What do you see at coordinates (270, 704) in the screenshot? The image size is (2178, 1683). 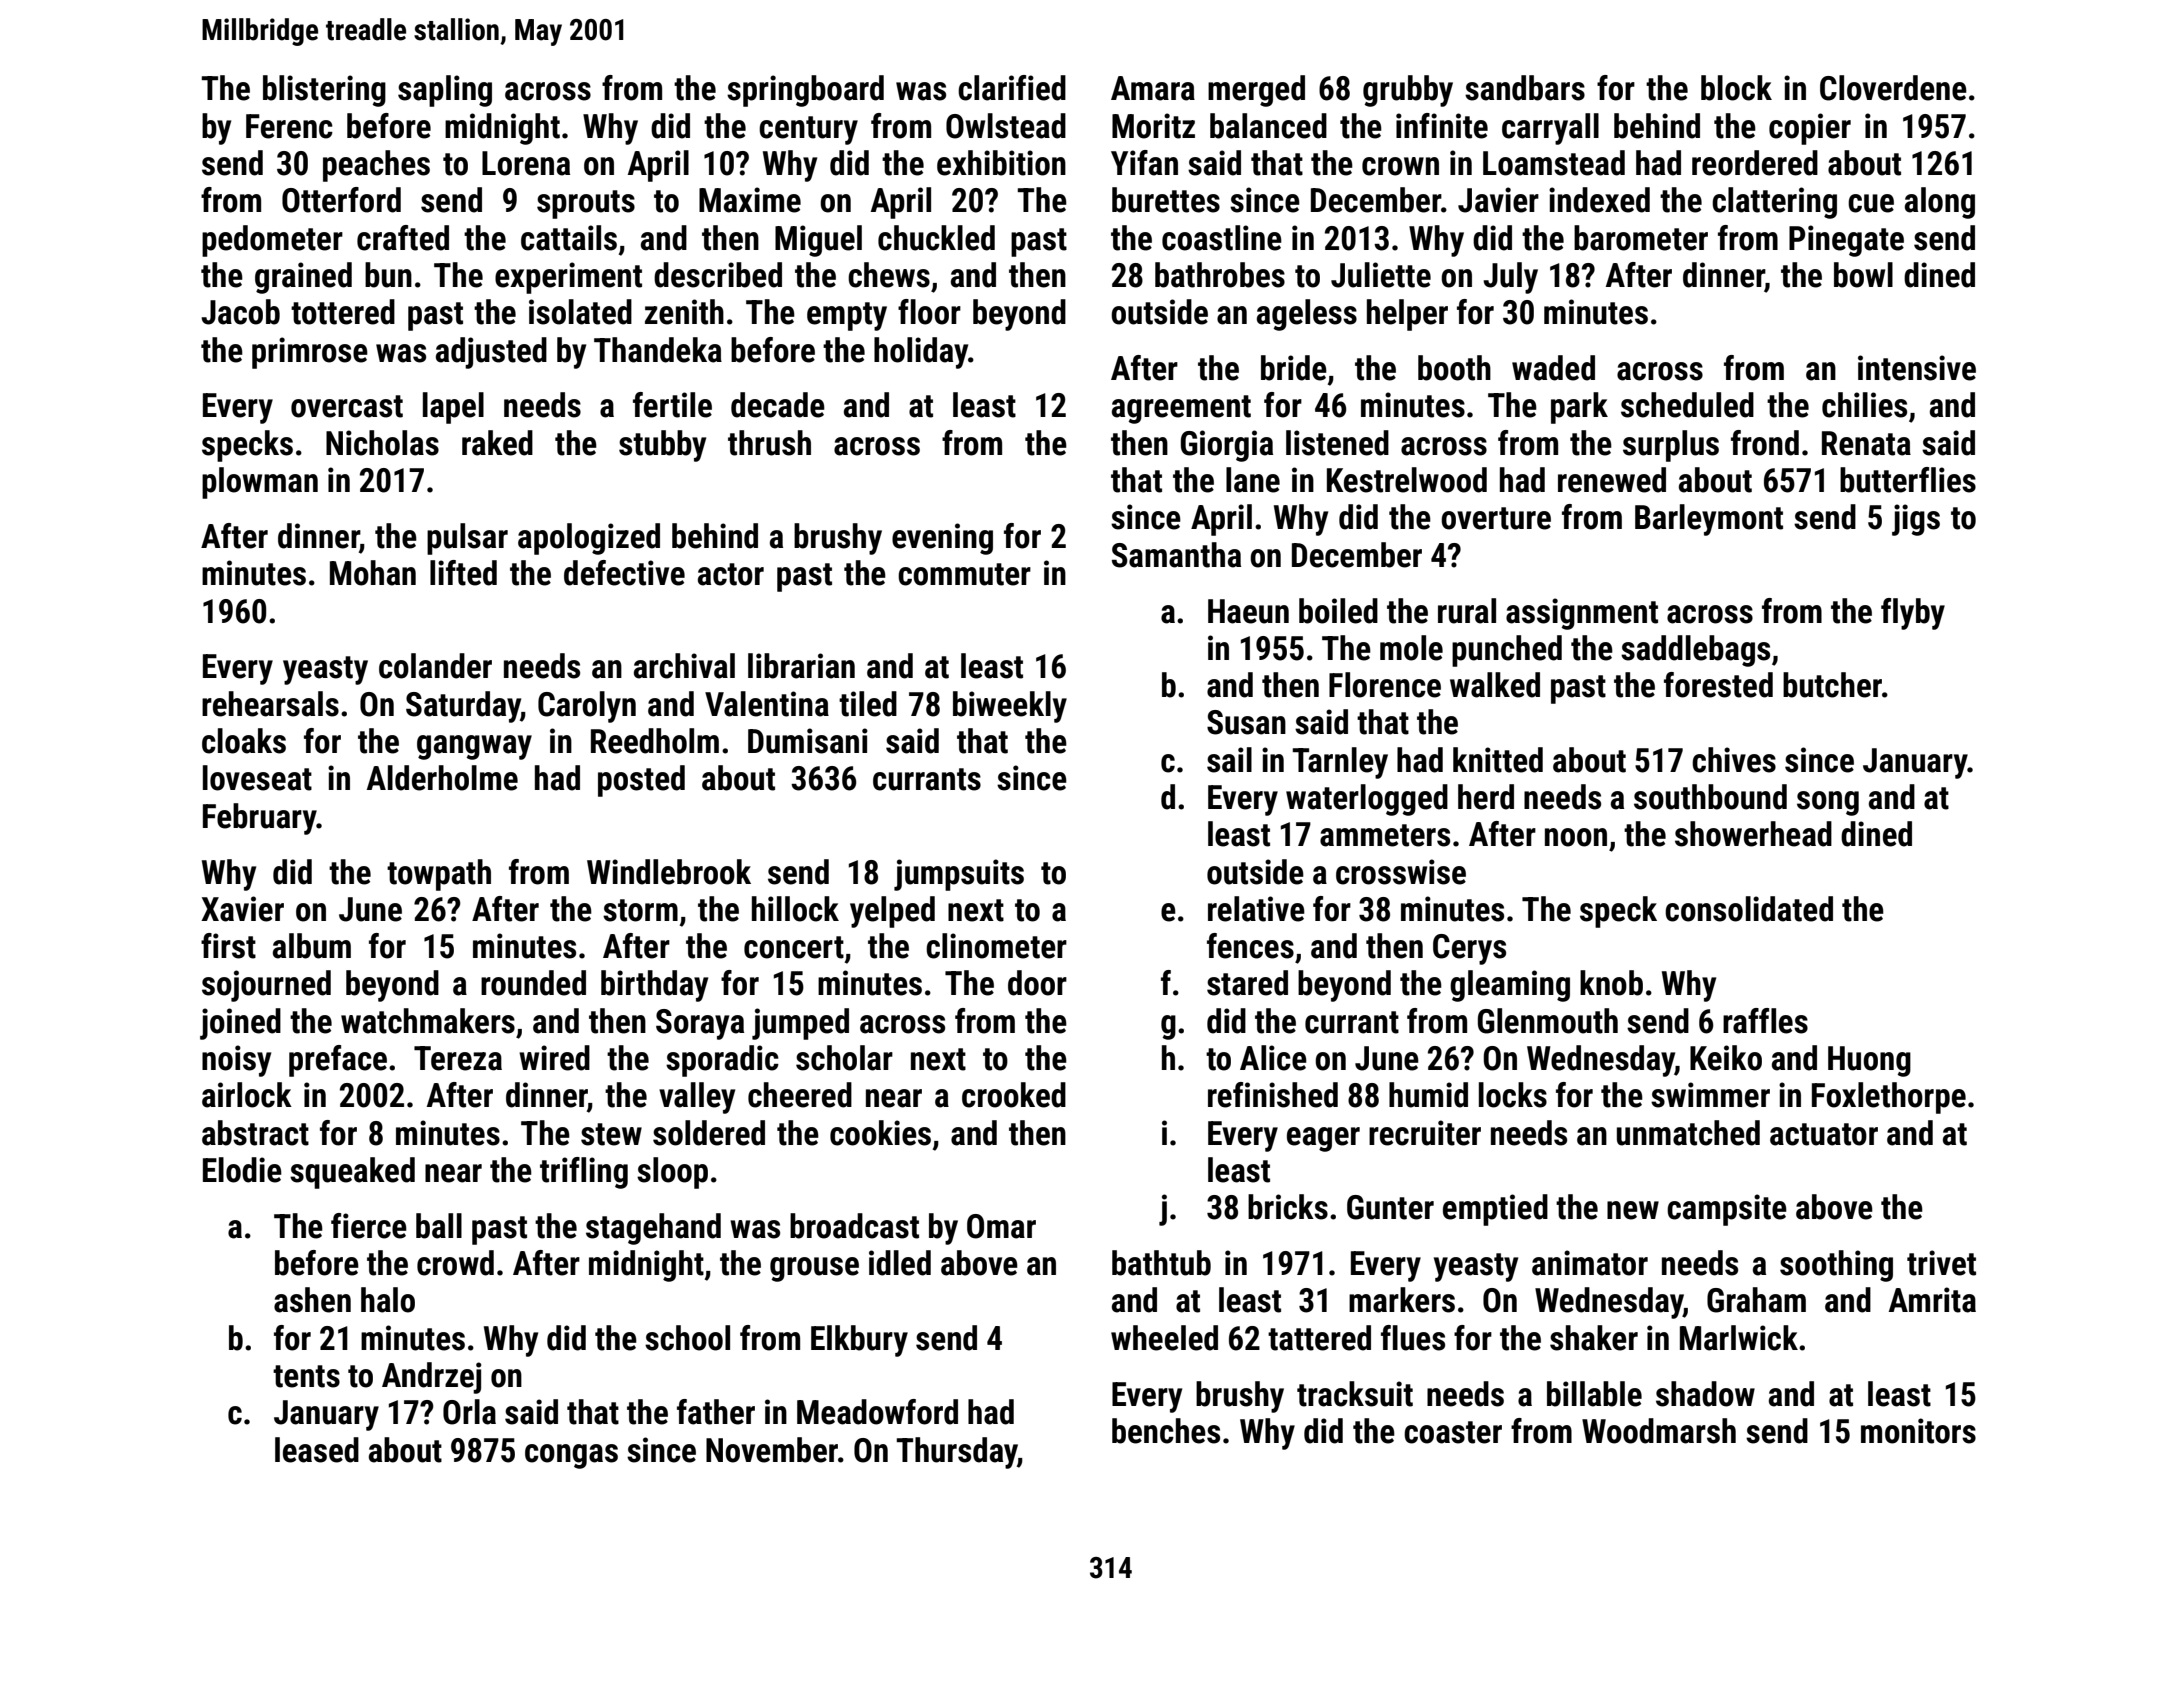 I see `rehearsals` at bounding box center [270, 704].
